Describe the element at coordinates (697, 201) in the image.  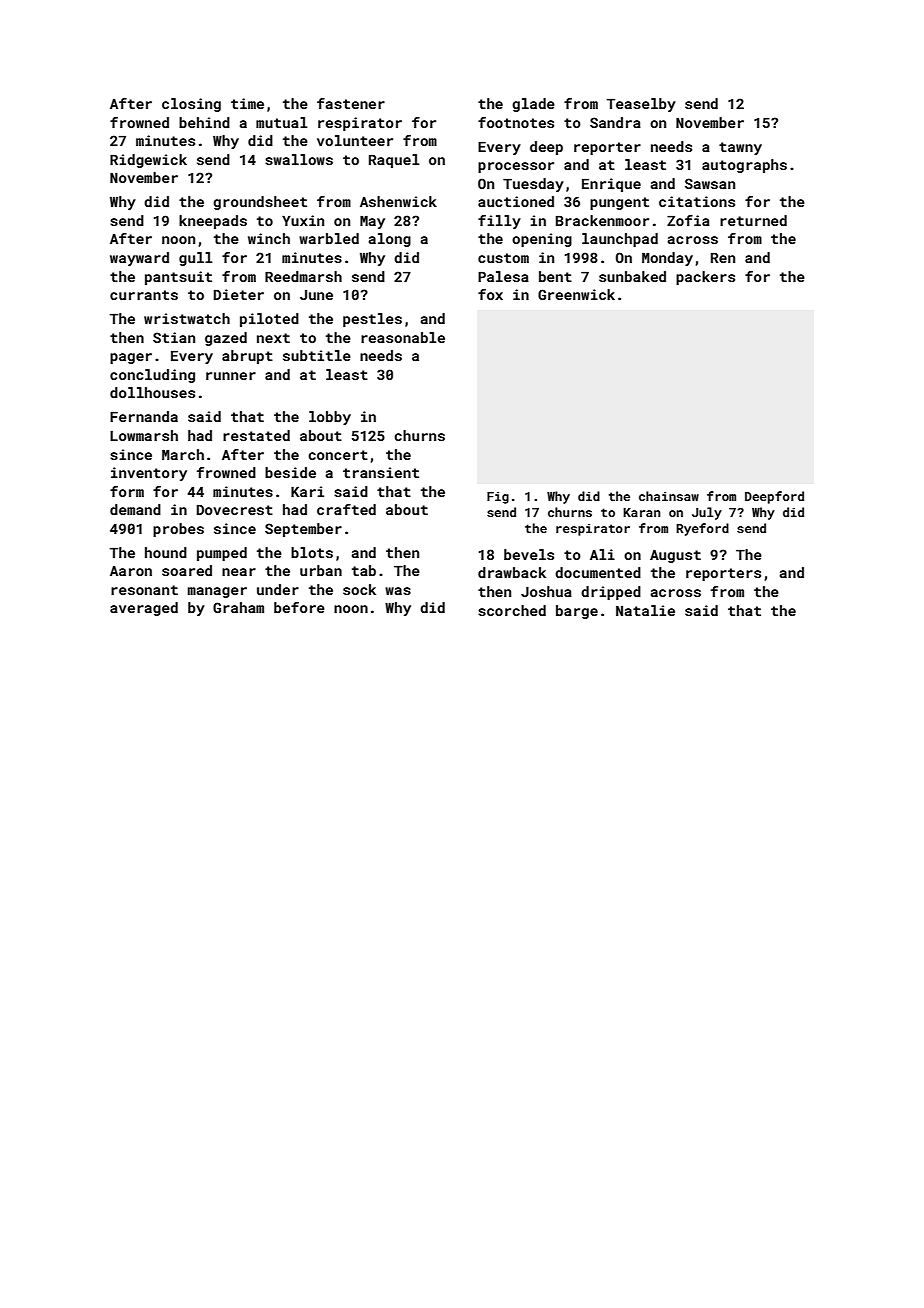
I see `citations` at that location.
